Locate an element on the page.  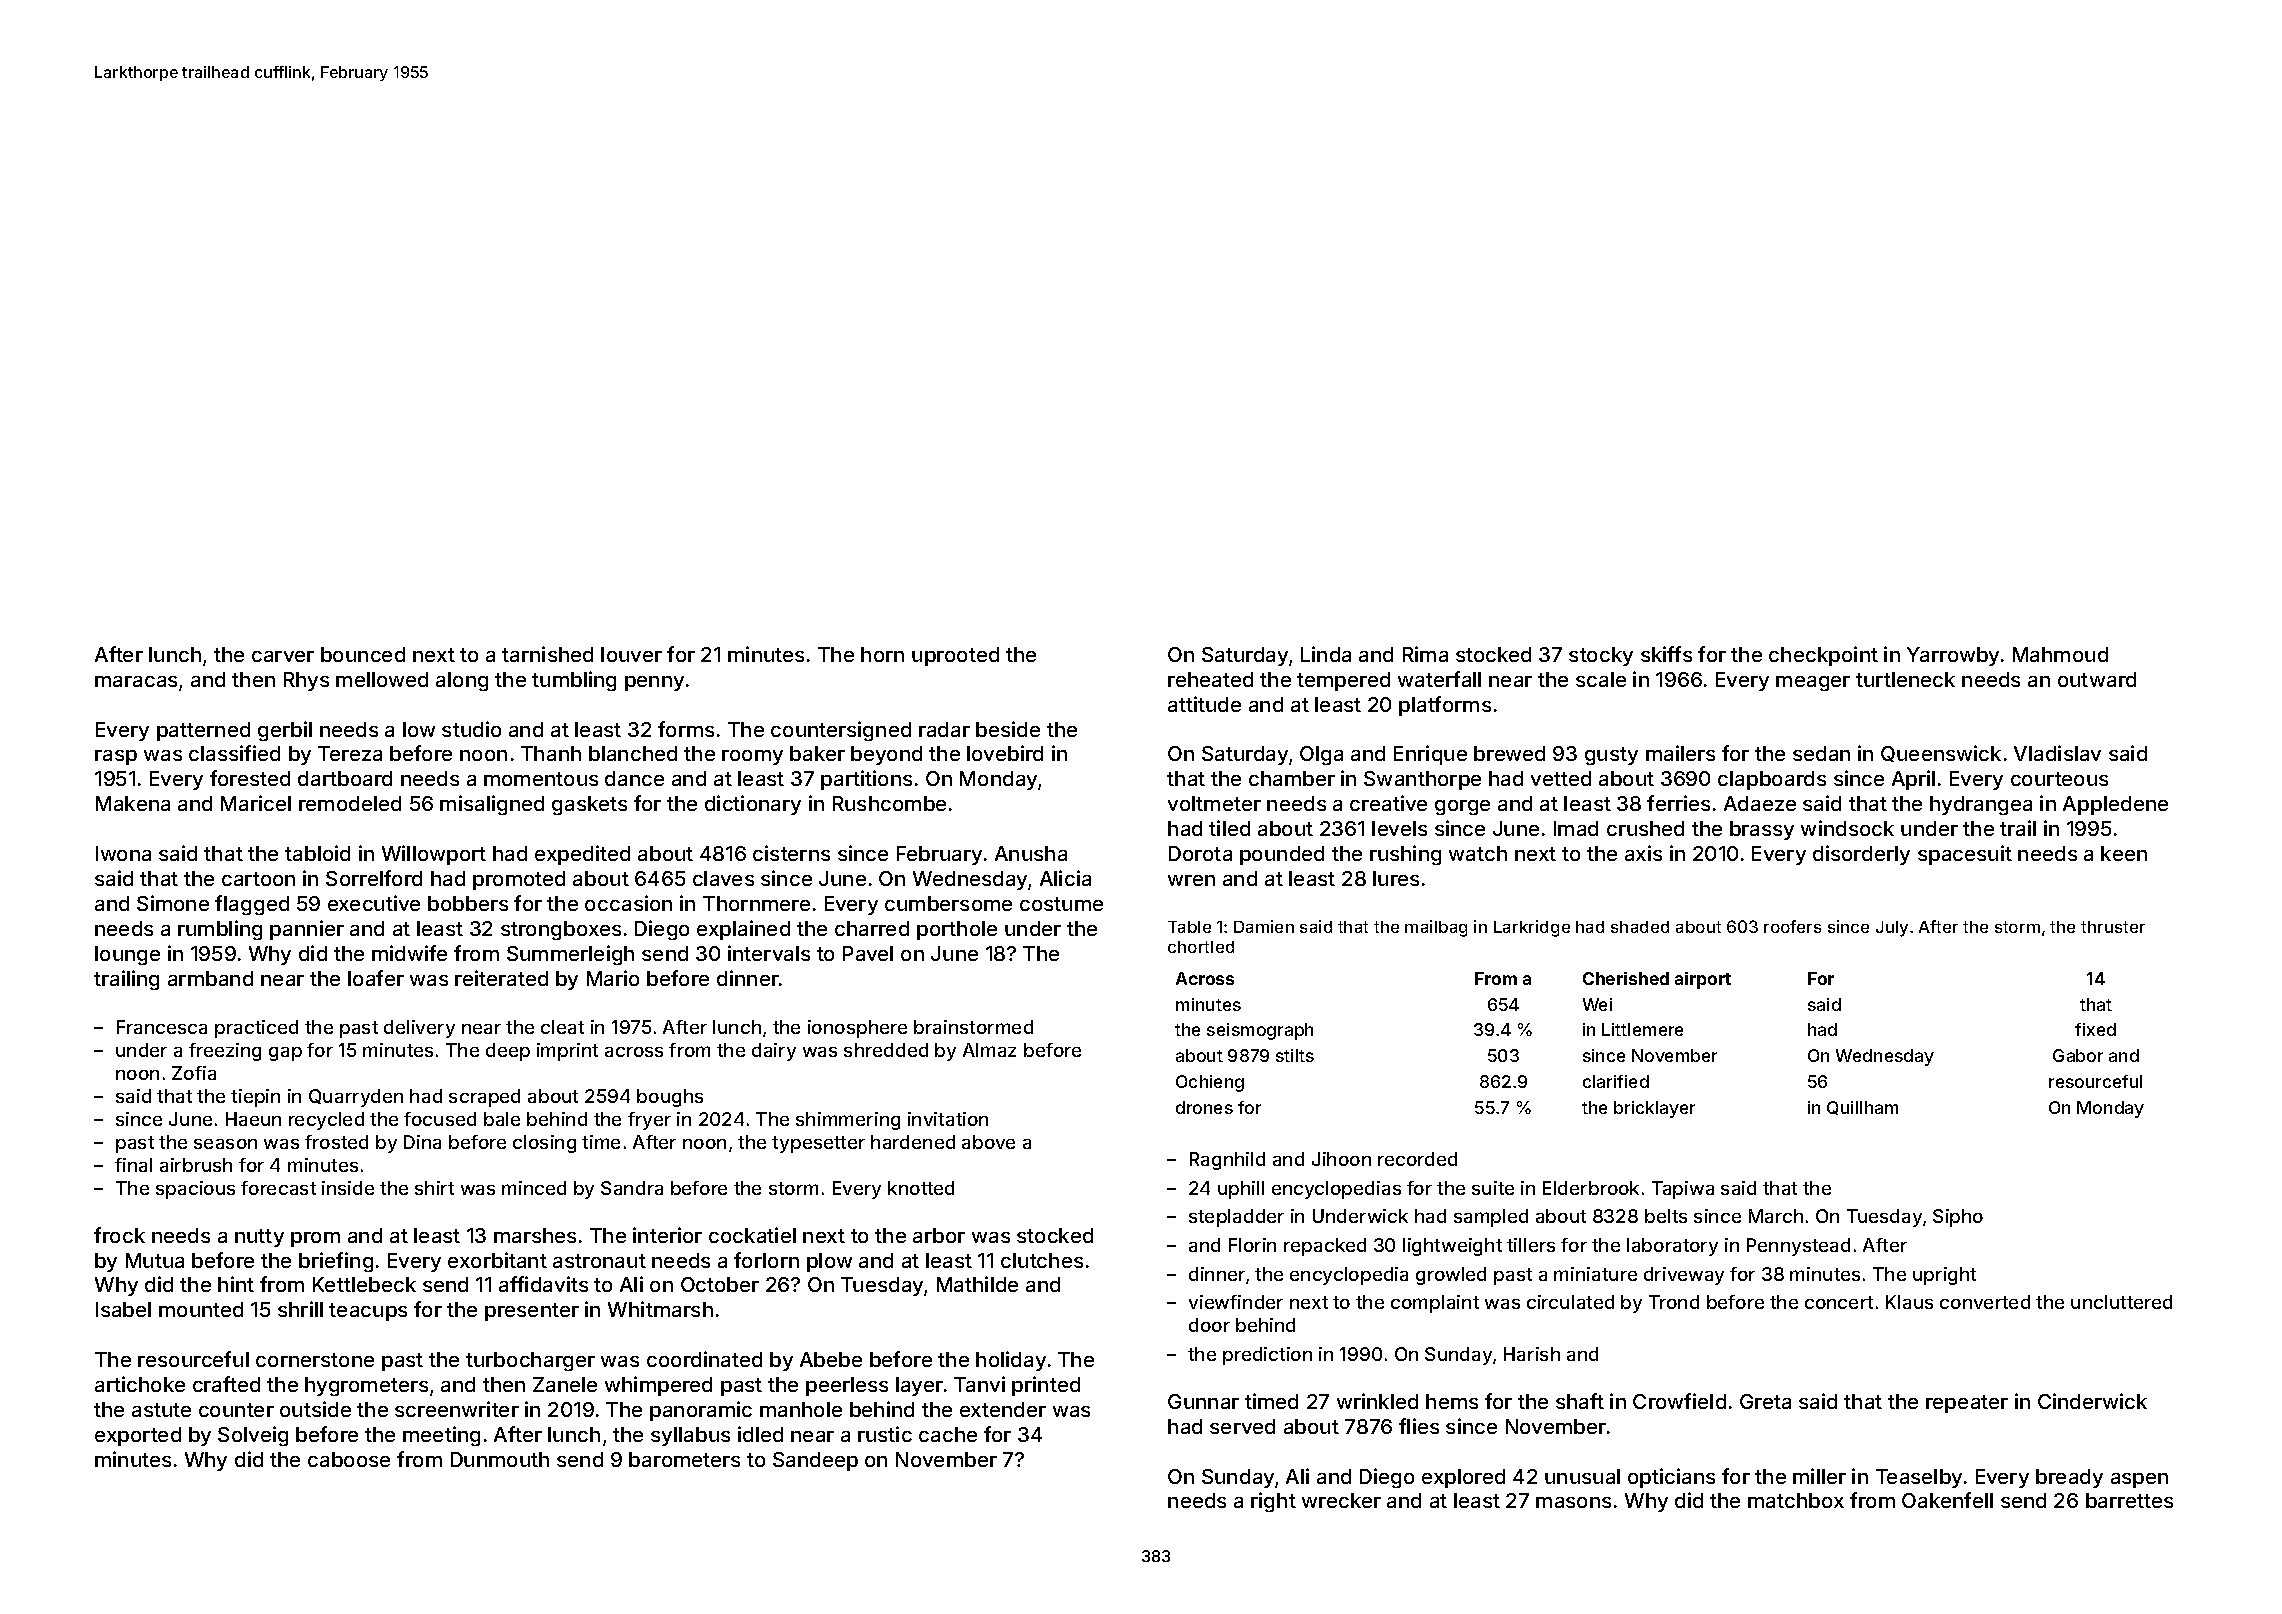
imprint is located at coordinates (567, 1052).
